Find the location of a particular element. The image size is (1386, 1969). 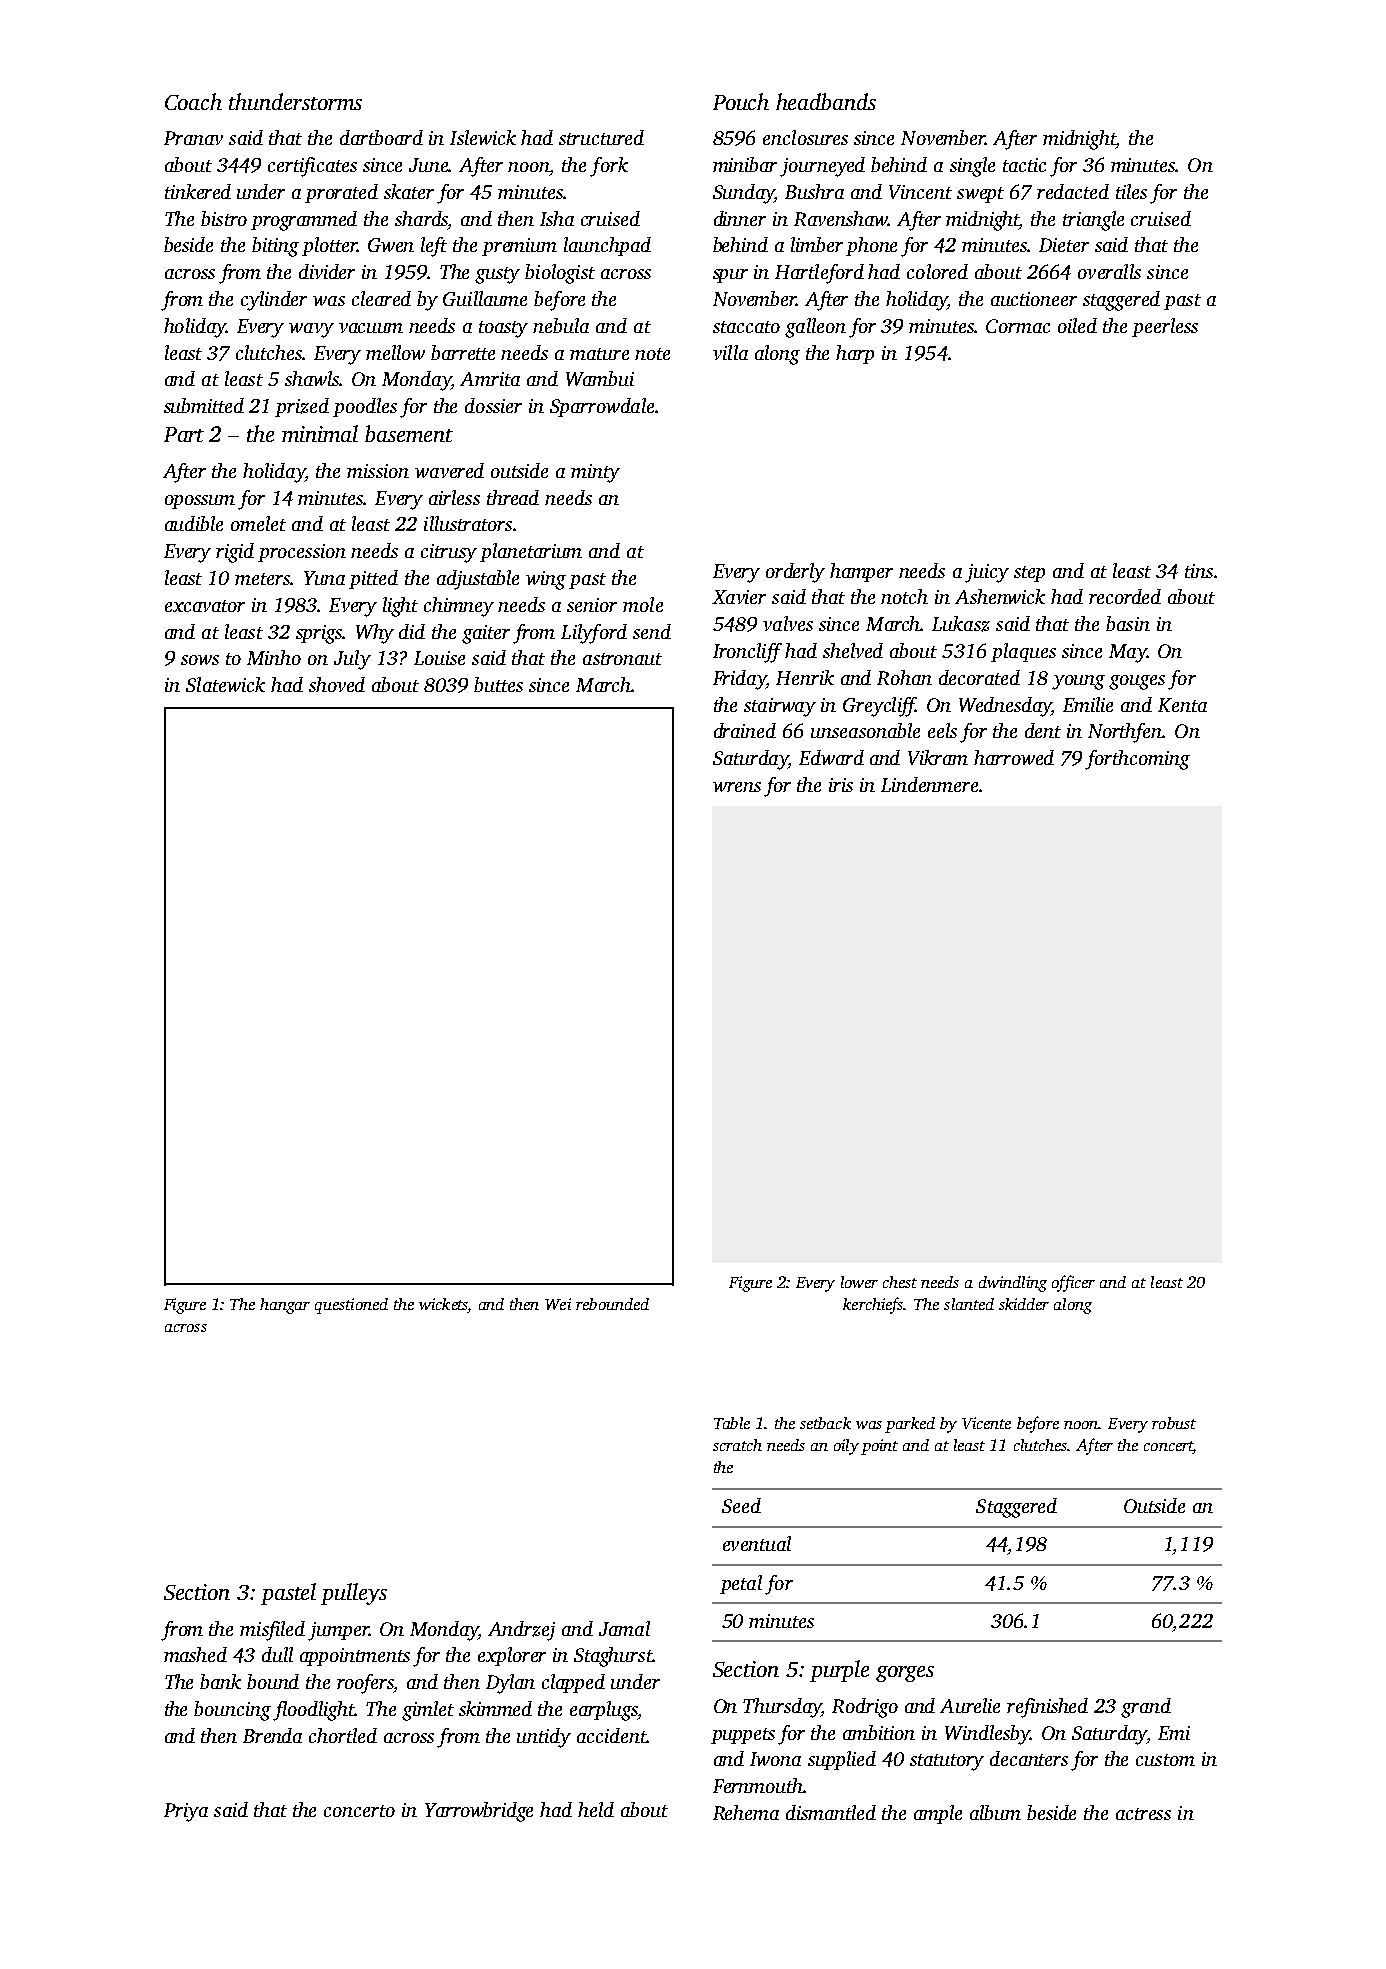

custom is located at coordinates (1165, 1760).
